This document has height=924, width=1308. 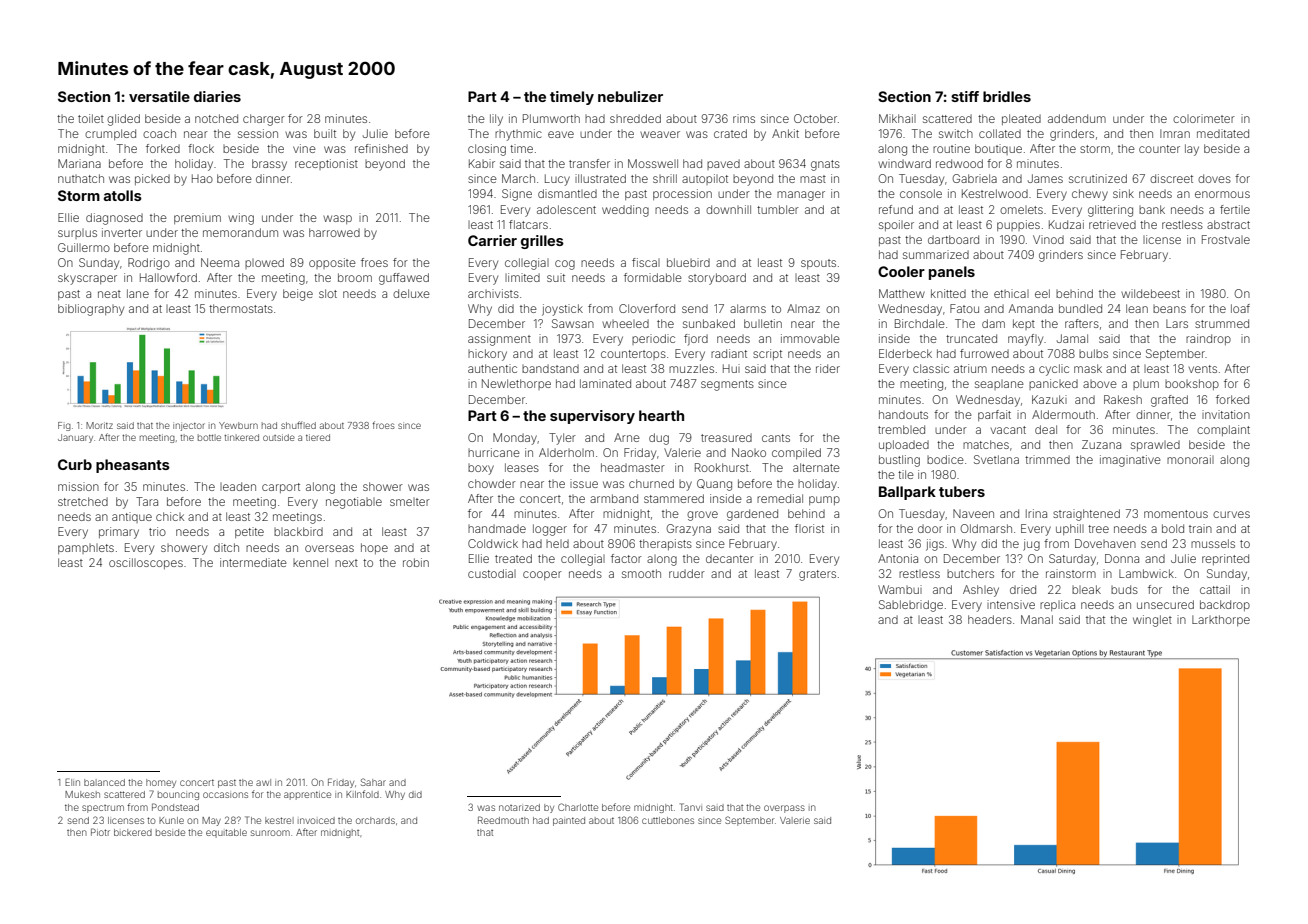 I want to click on Tanvi, so click(x=691, y=807).
